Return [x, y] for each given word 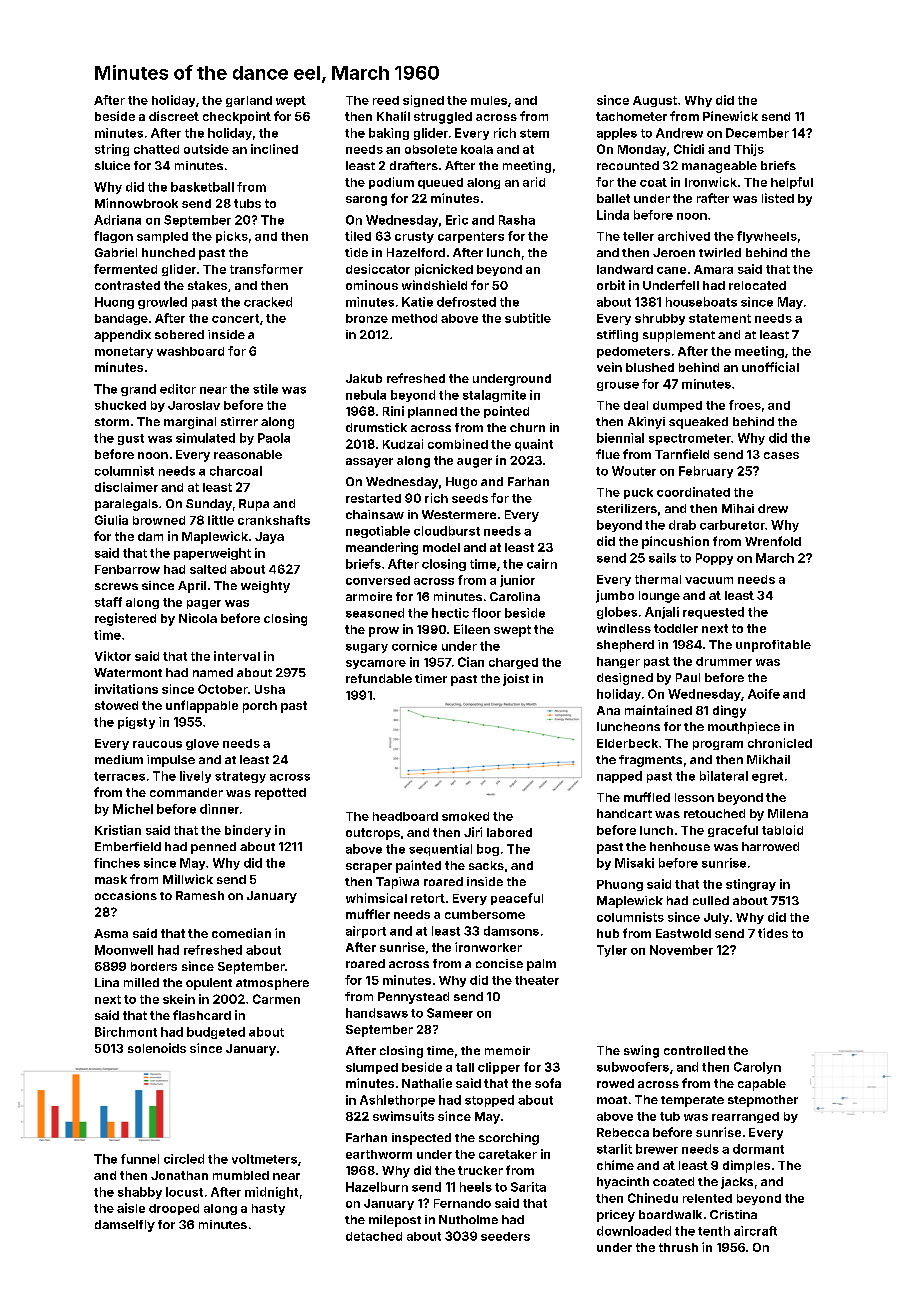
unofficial [770, 367]
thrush [678, 1247]
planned [432, 412]
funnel [140, 1159]
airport [366, 932]
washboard [190, 351]
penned [213, 848]
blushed [650, 367]
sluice [112, 165]
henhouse [680, 846]
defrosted [466, 302]
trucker [480, 1170]
